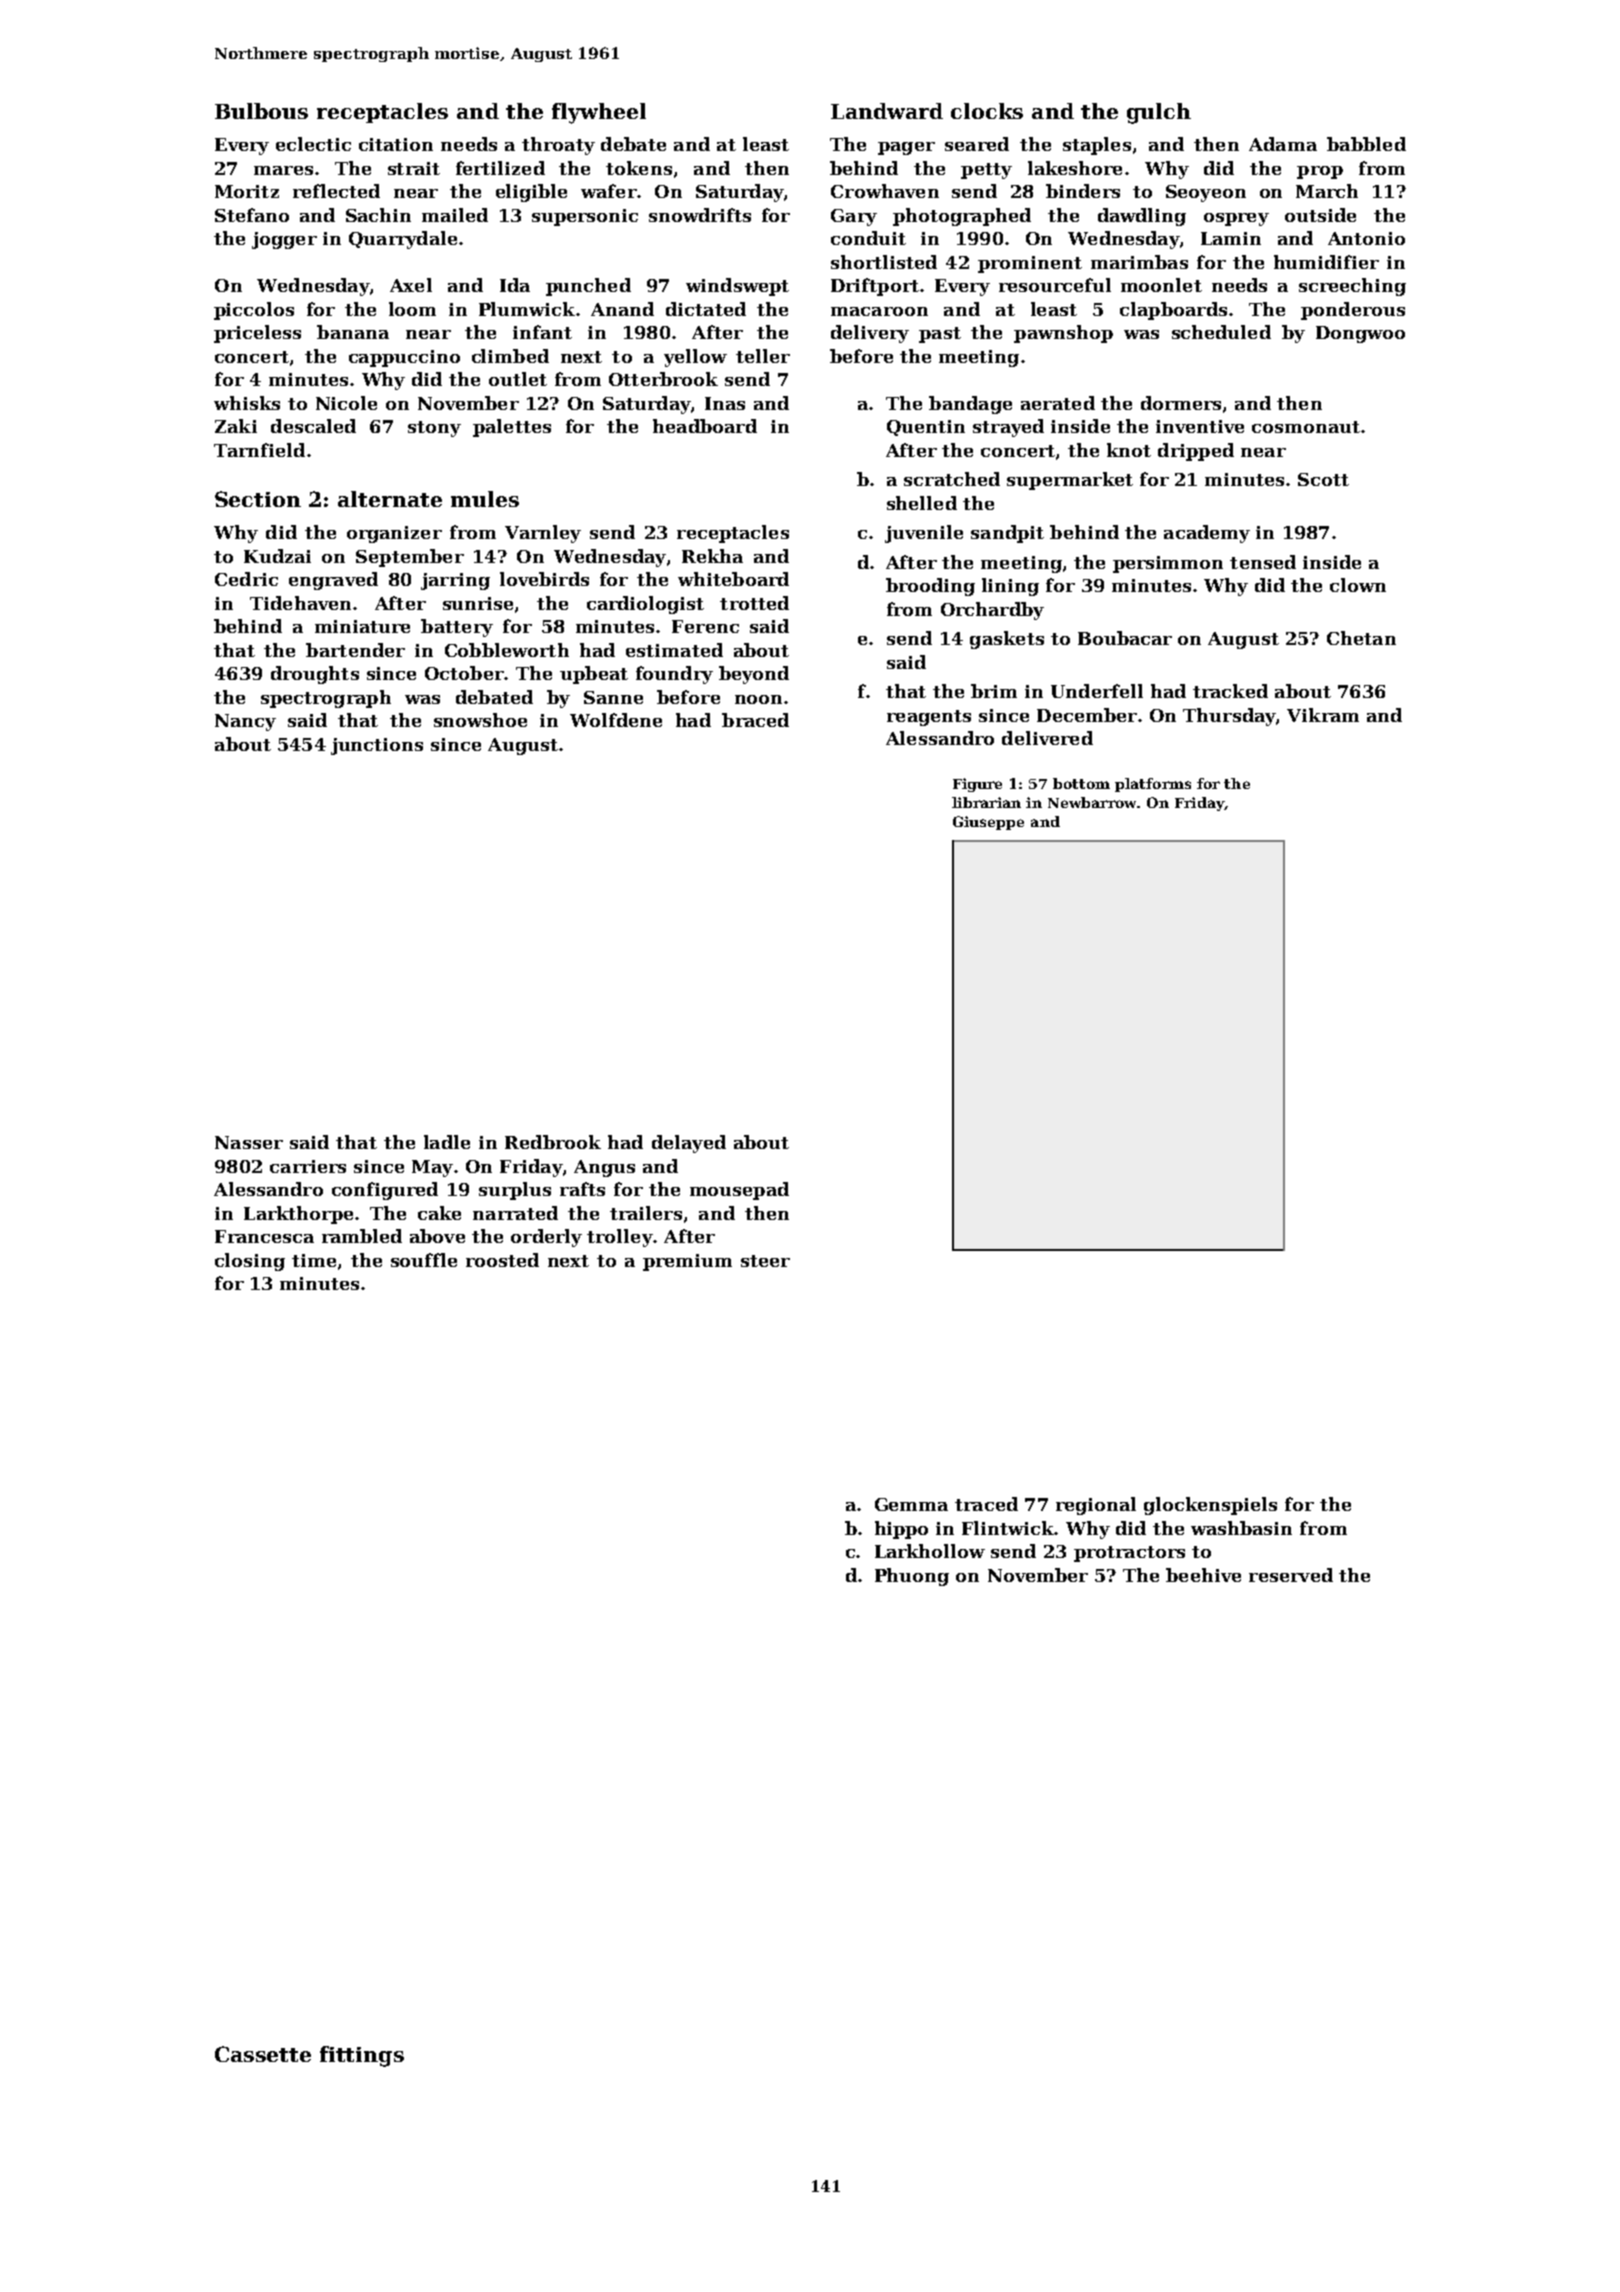  I want to click on reserved, so click(1291, 1575).
